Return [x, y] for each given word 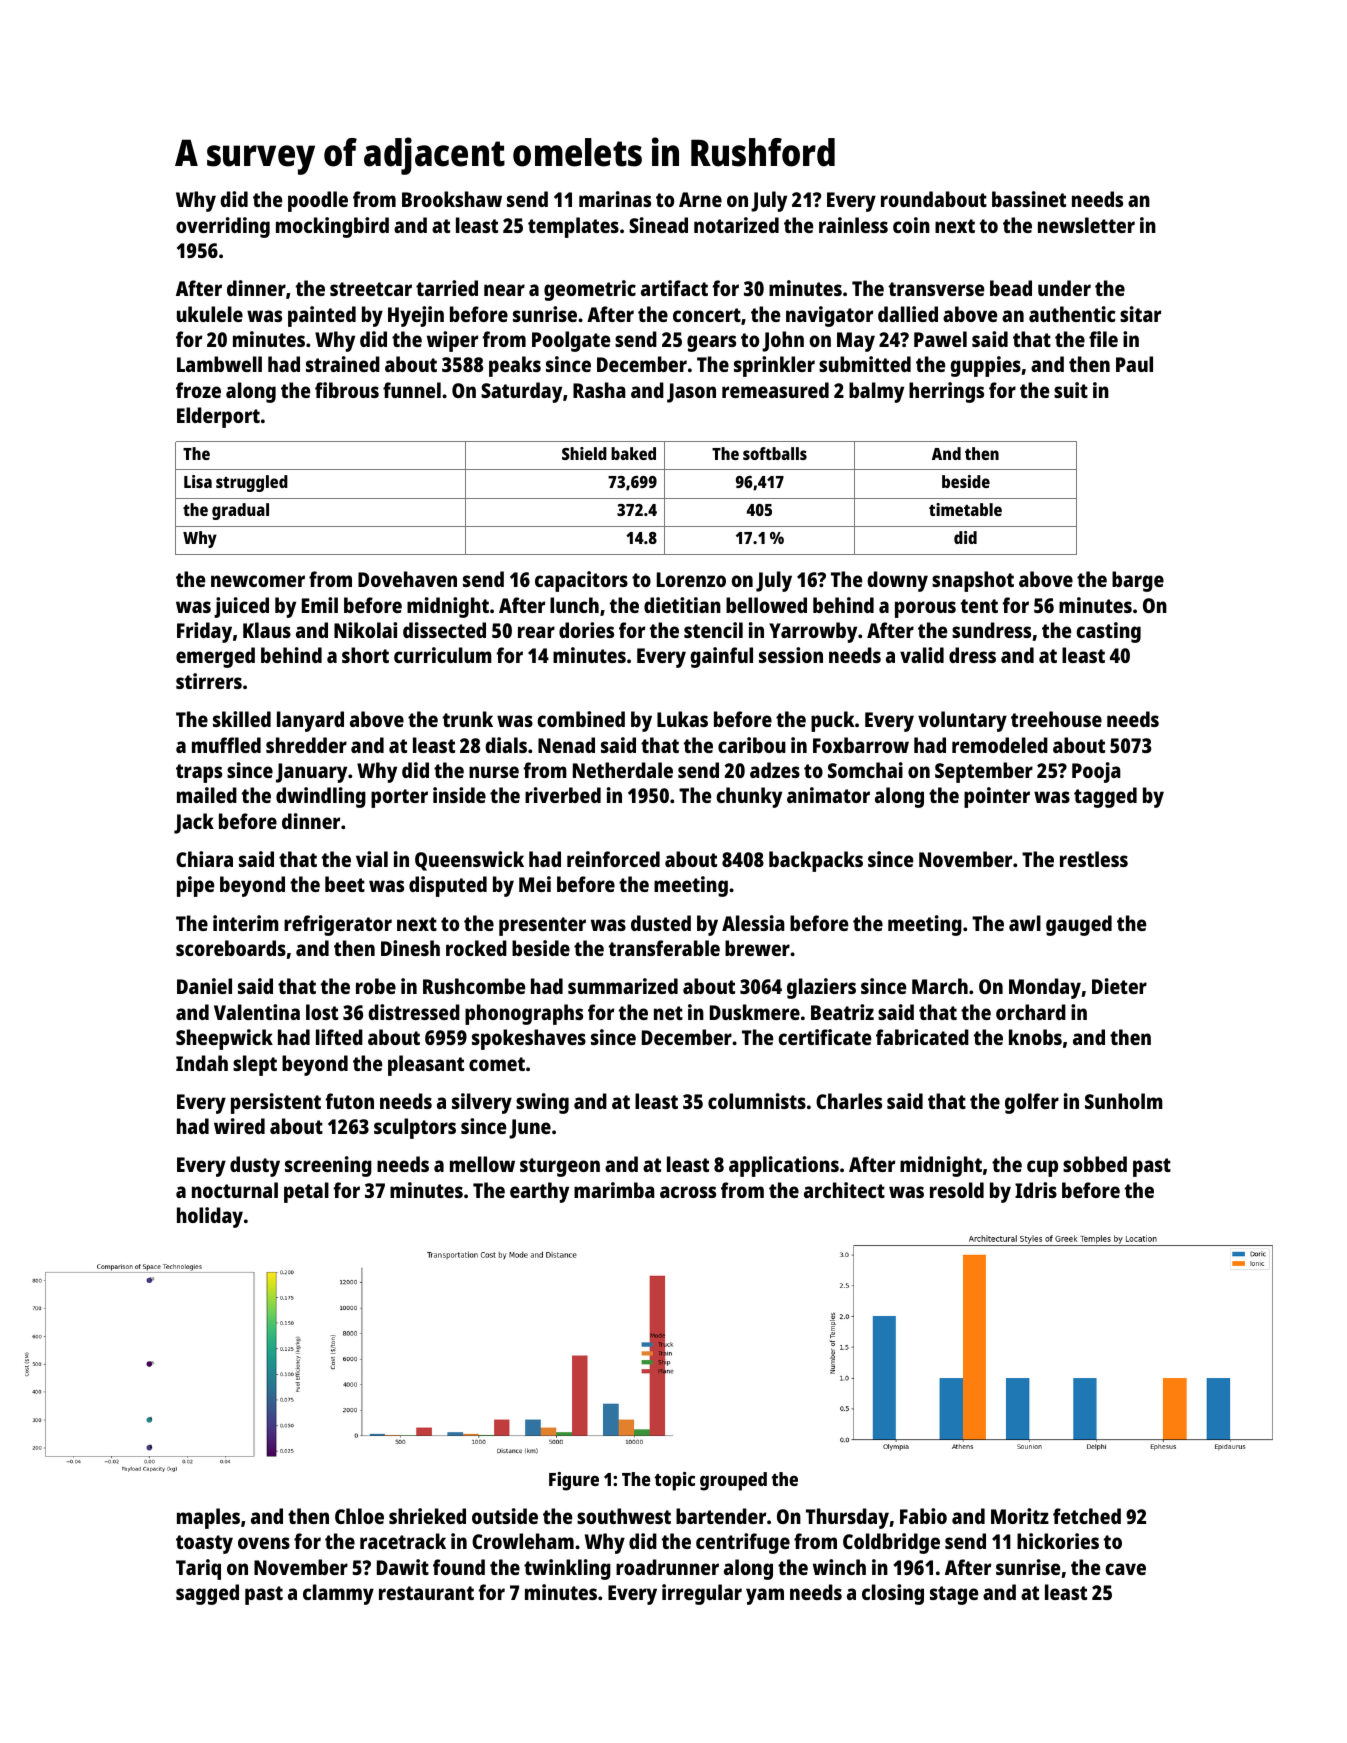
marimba [614, 1190]
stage [954, 1595]
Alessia [753, 923]
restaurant [426, 1593]
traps [199, 773]
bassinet [1029, 199]
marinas [615, 199]
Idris [1036, 1190]
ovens [264, 1543]
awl [1025, 923]
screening [328, 1166]
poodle [318, 201]
